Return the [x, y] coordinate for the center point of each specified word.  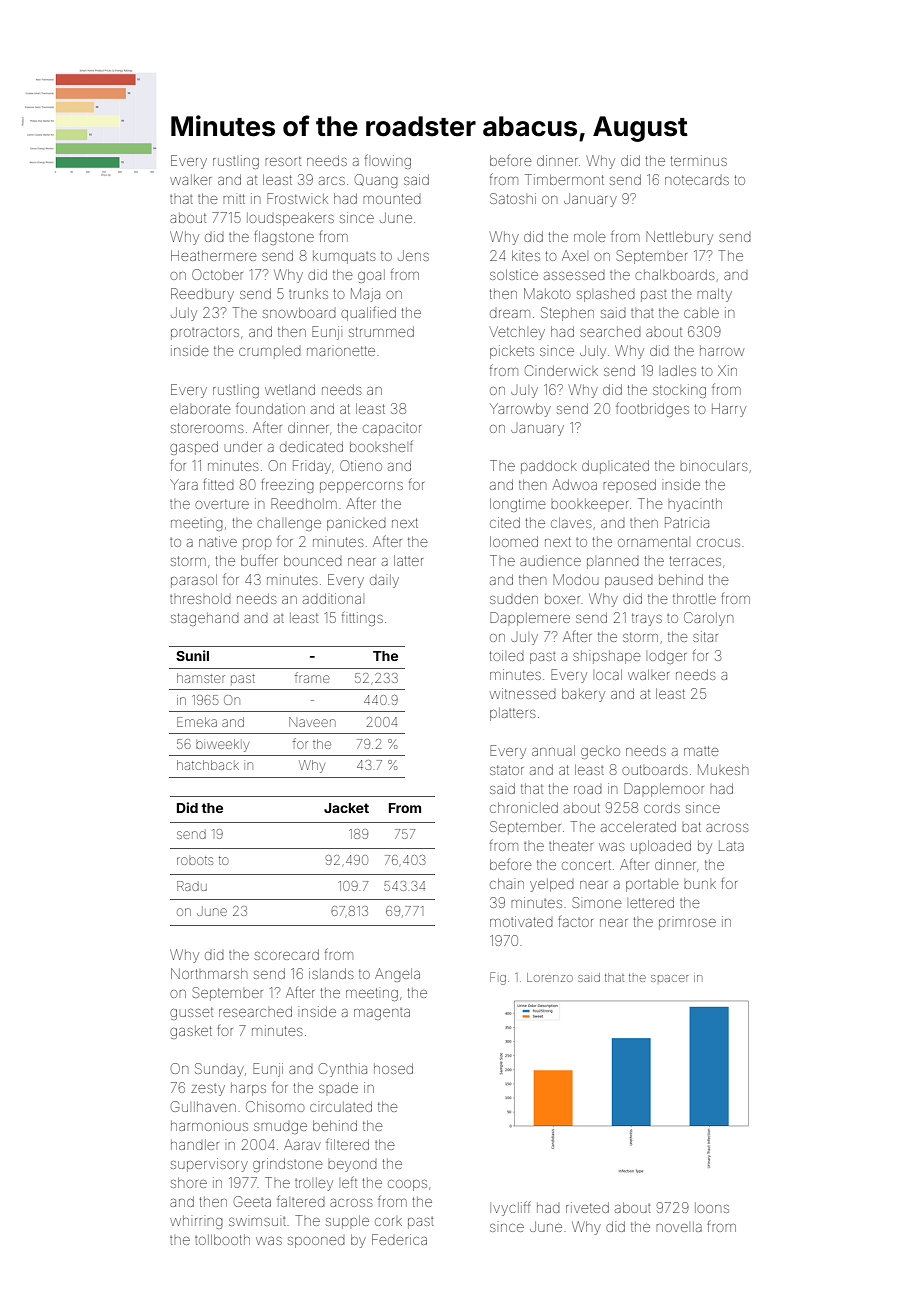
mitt [234, 199]
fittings [362, 618]
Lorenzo [550, 977]
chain [507, 883]
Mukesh [723, 769]
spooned [316, 1242]
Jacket [346, 808]
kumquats [344, 257]
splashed [606, 295]
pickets [512, 352]
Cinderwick [561, 370]
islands [331, 973]
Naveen [312, 722]
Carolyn [708, 619]
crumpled [270, 353]
